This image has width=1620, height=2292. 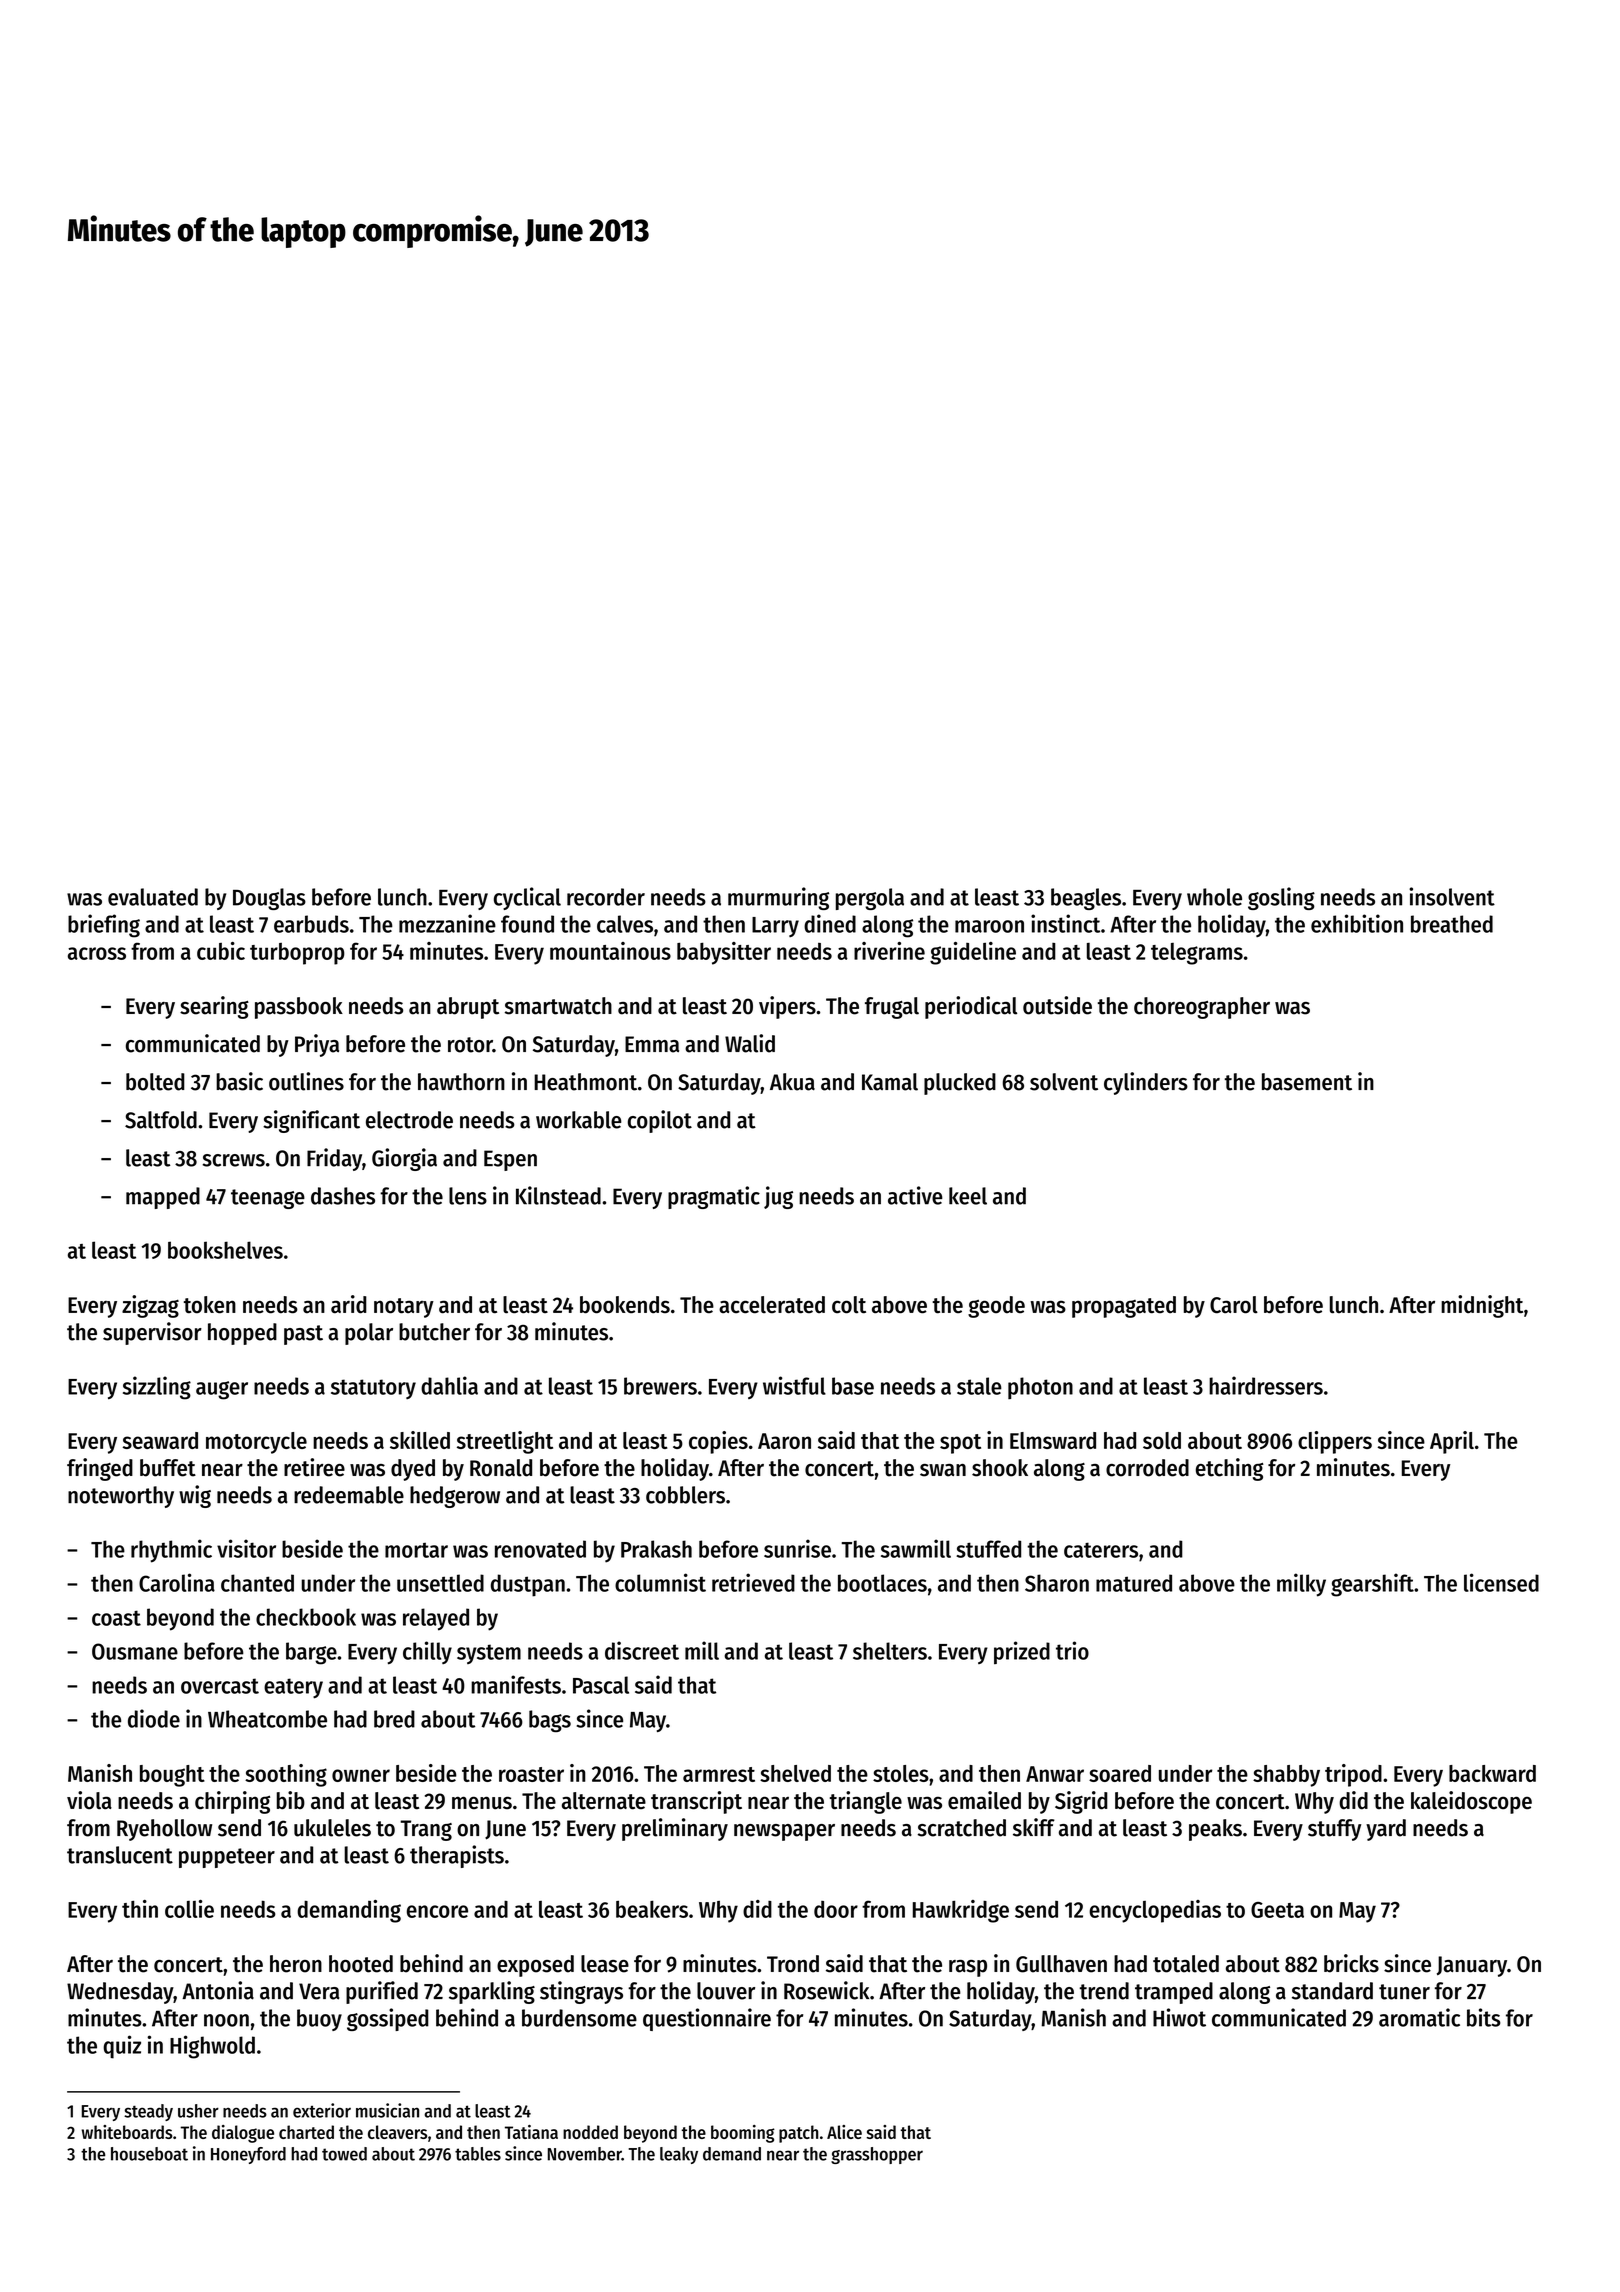 I want to click on evaluated, so click(x=153, y=897).
